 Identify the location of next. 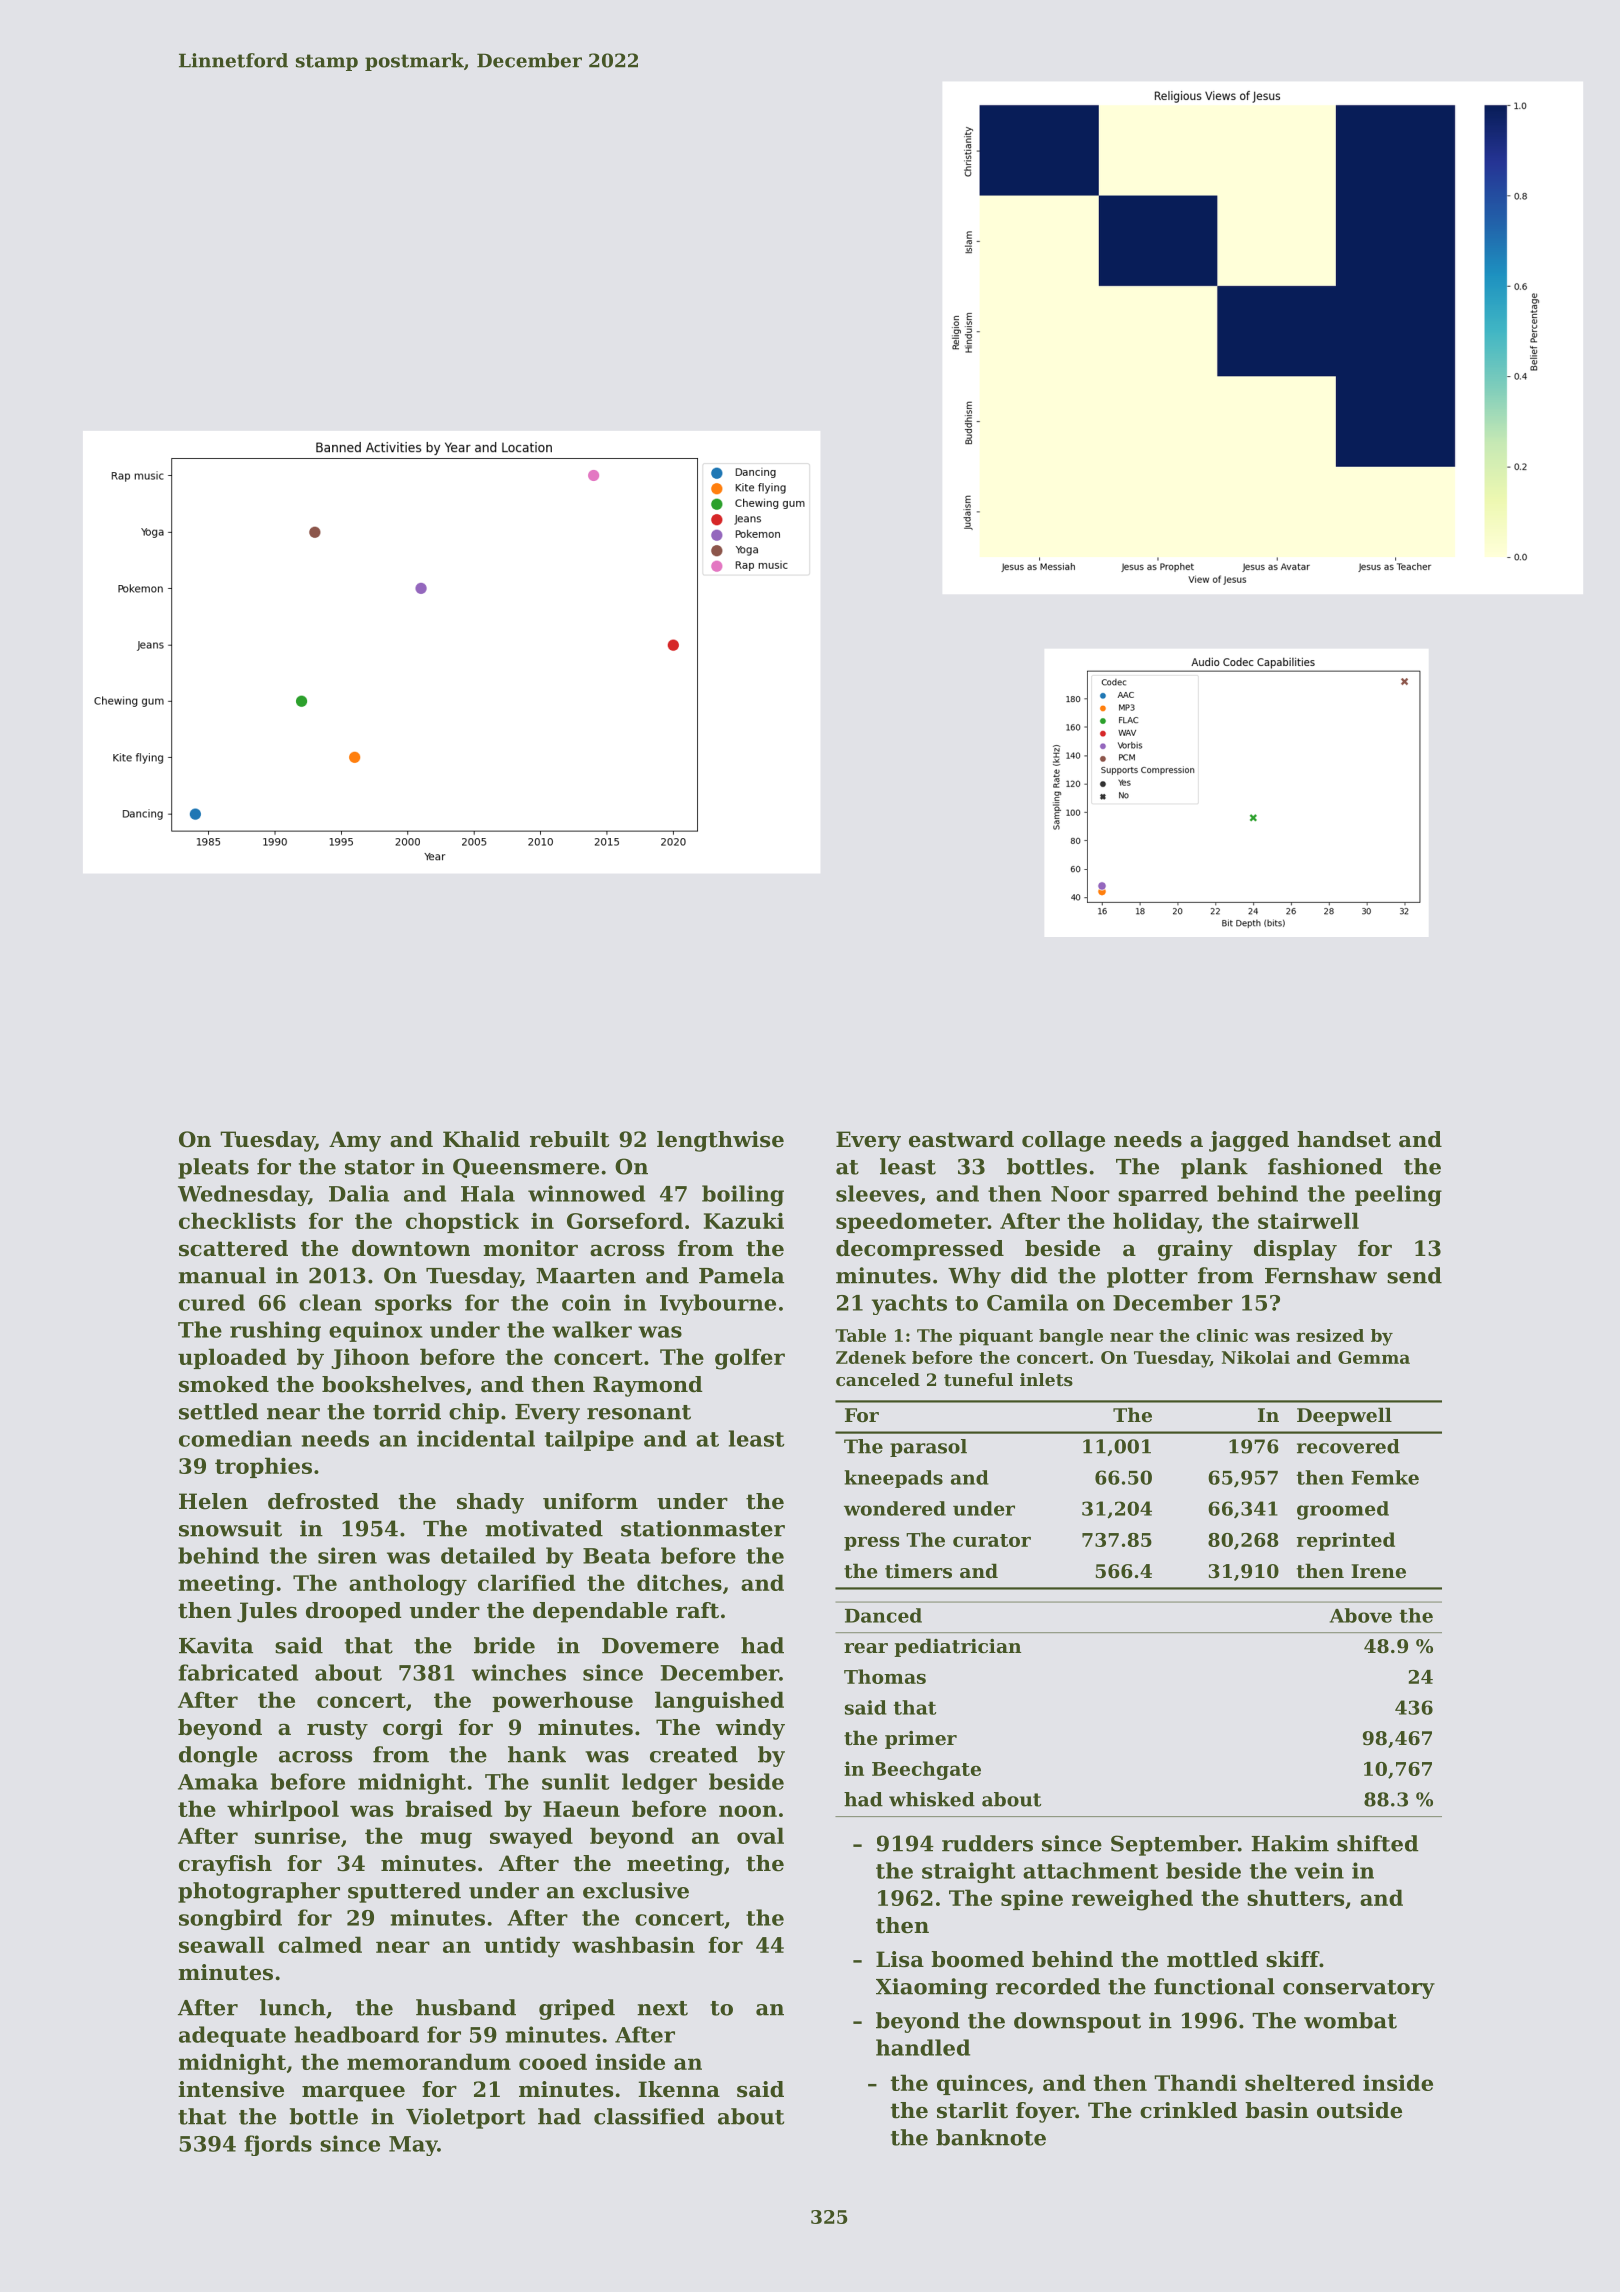
(662, 2008).
